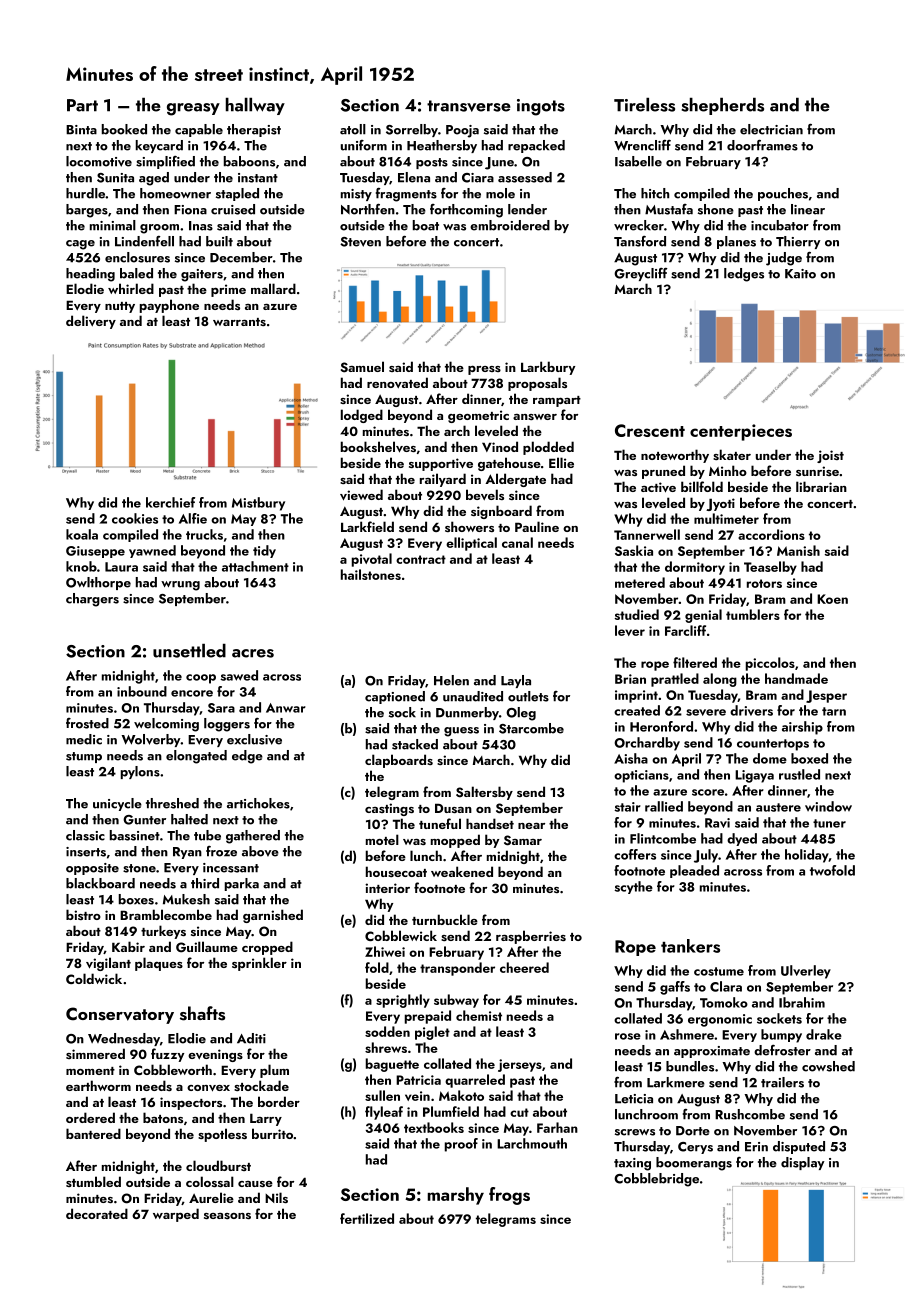 The width and height of the page is (924, 1308). What do you see at coordinates (208, 1088) in the page?
I see `convex` at bounding box center [208, 1088].
